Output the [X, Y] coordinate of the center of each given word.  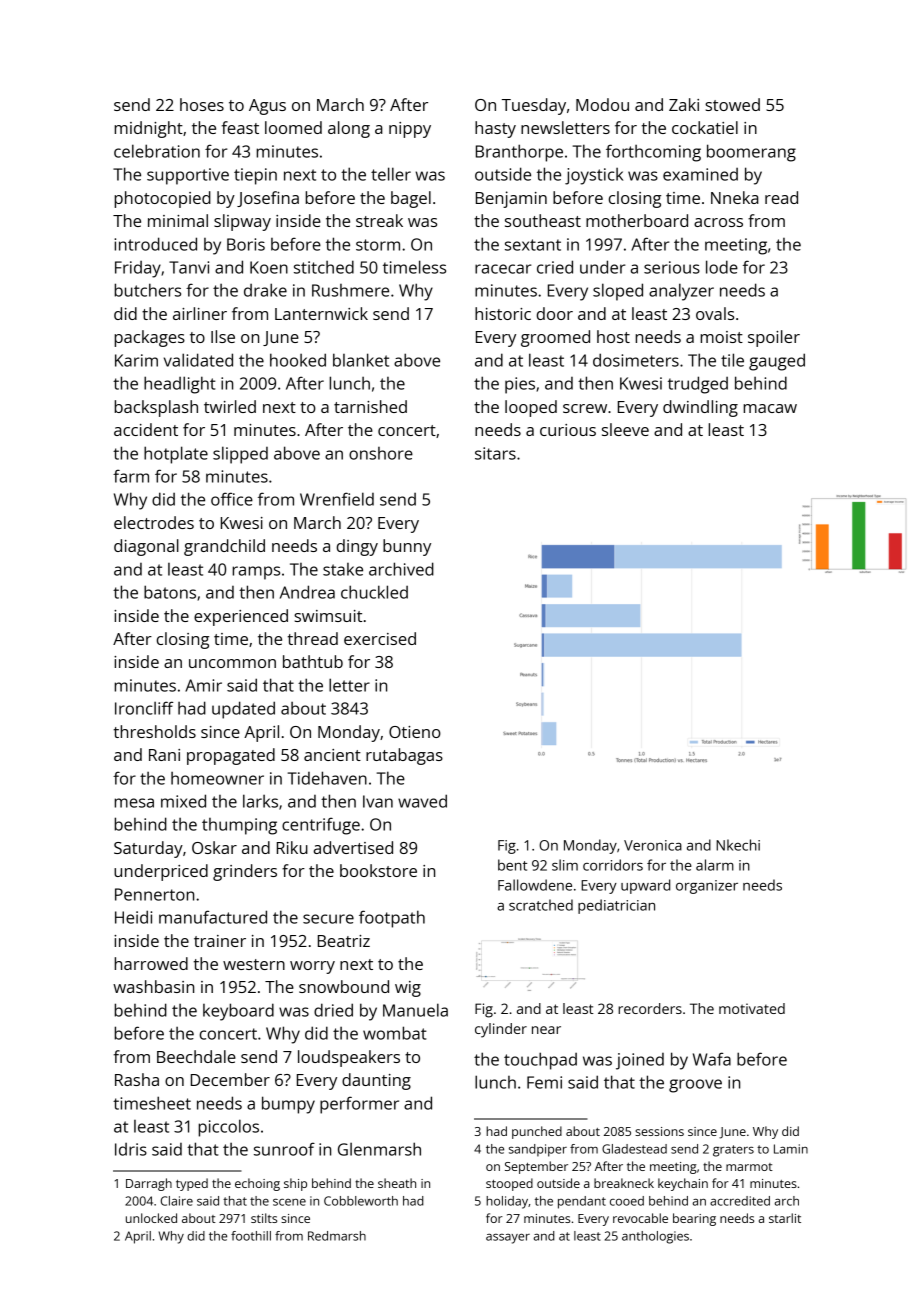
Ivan [378, 801]
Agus [267, 107]
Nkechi [738, 845]
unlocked [151, 1218]
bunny [407, 547]
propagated [231, 756]
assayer [508, 1239]
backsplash [156, 408]
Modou [602, 104]
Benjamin [511, 199]
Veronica [653, 845]
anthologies [655, 1237]
